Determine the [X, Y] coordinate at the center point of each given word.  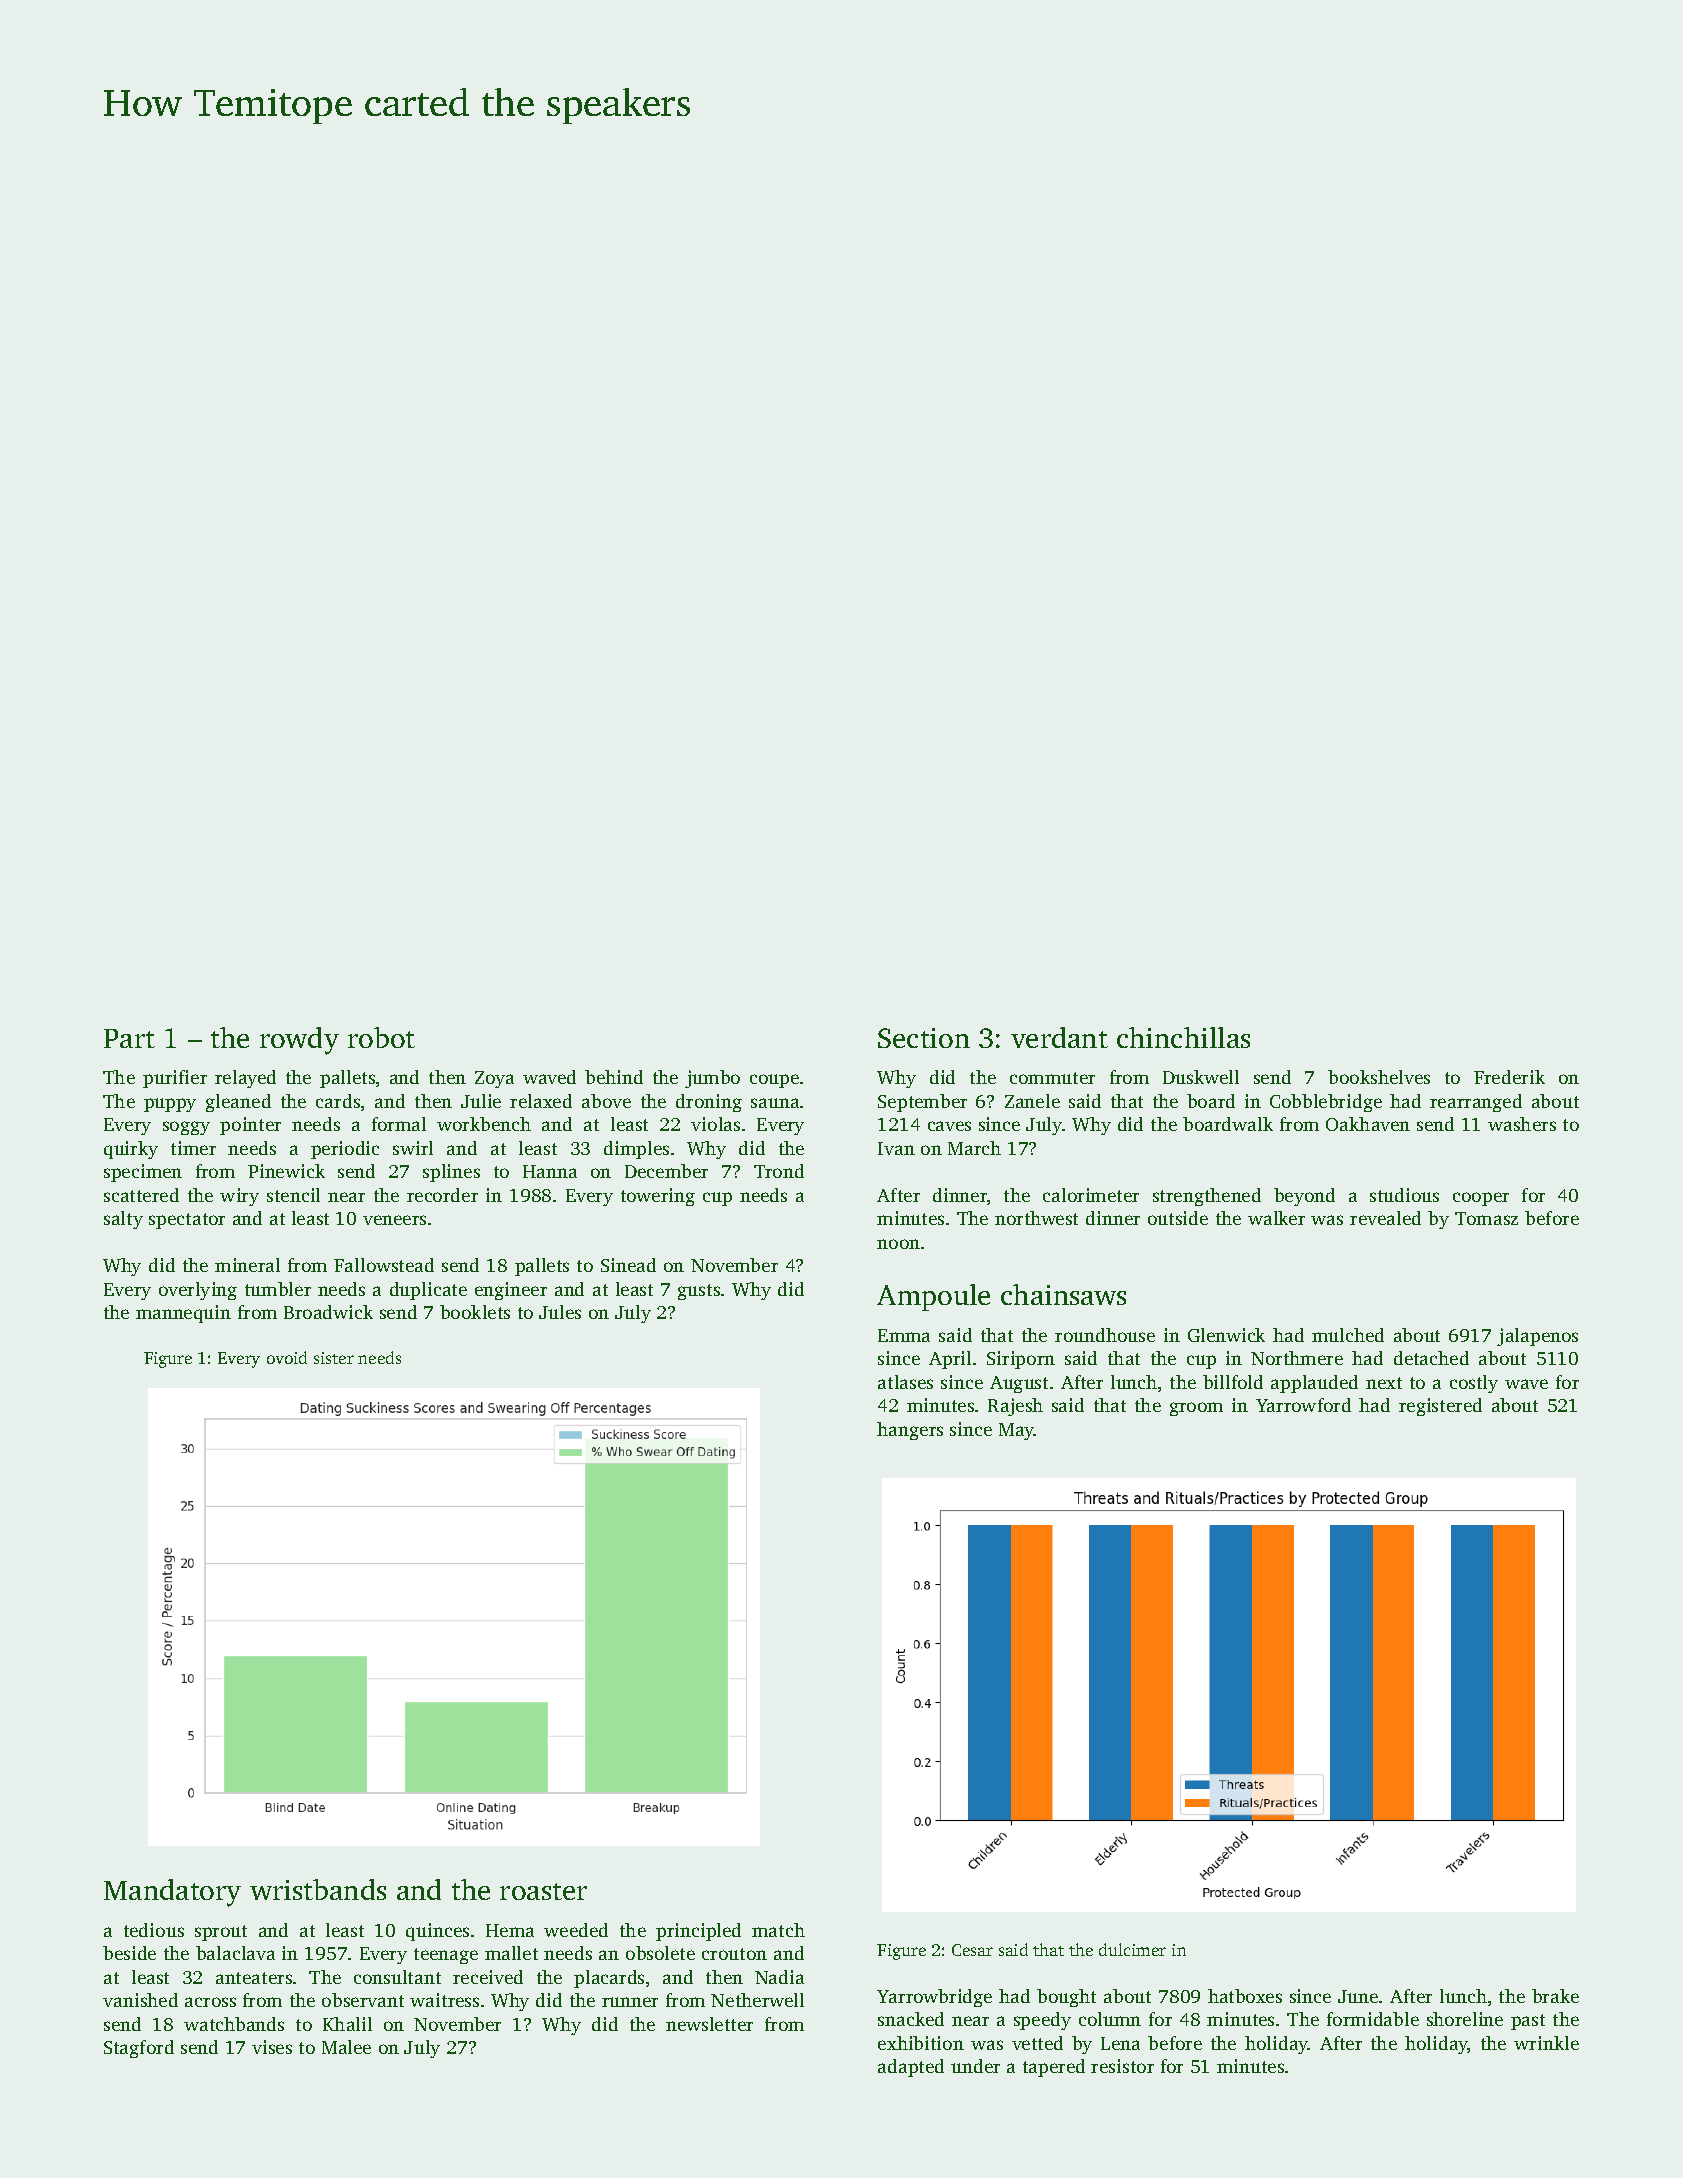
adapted [911, 2068]
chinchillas [1183, 1037]
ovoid [287, 1357]
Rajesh [1015, 1407]
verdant [1059, 1037]
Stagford [139, 2049]
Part [129, 1038]
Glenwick [1226, 1335]
